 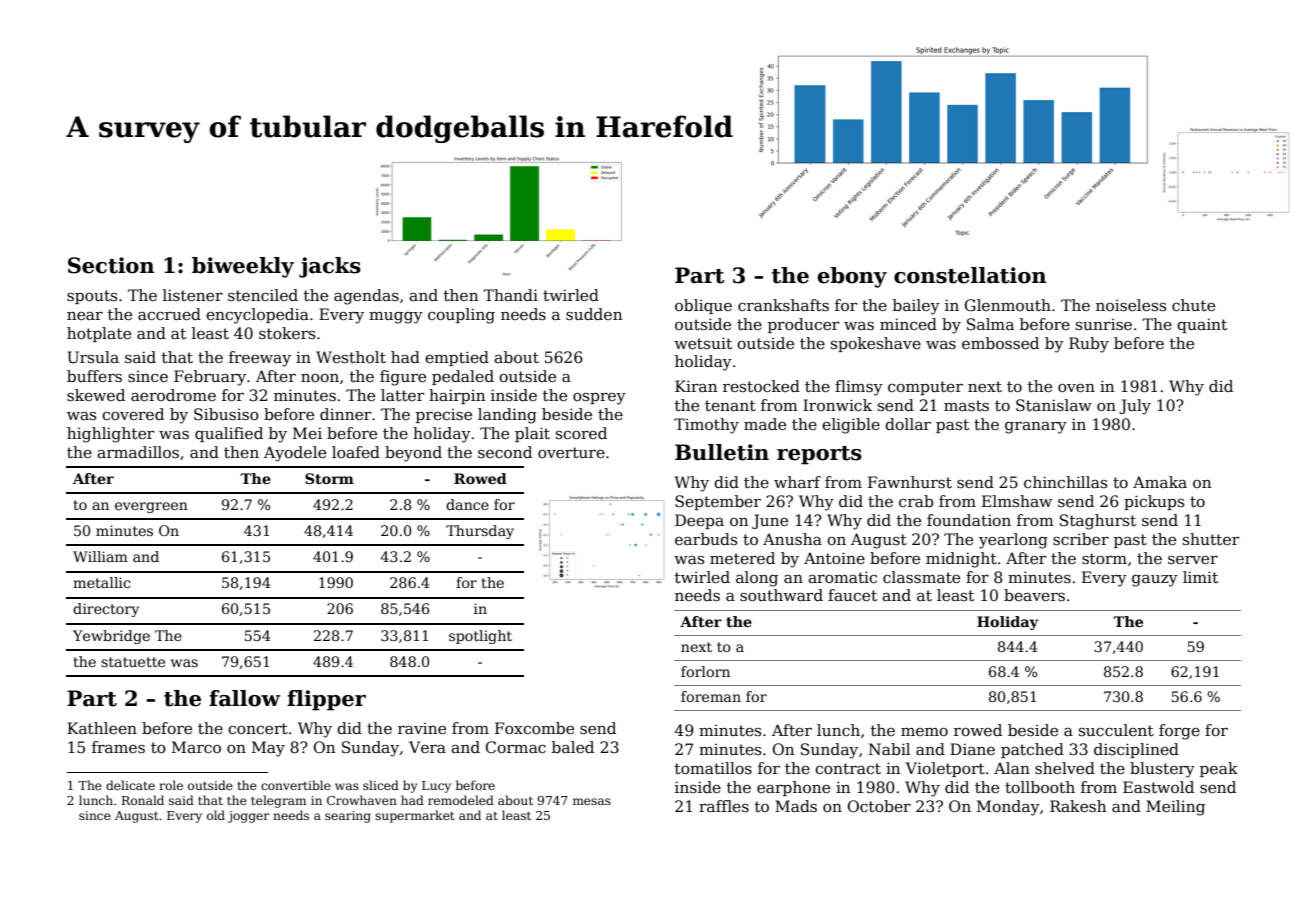 What do you see at coordinates (696, 386) in the screenshot?
I see `Kiran` at bounding box center [696, 386].
